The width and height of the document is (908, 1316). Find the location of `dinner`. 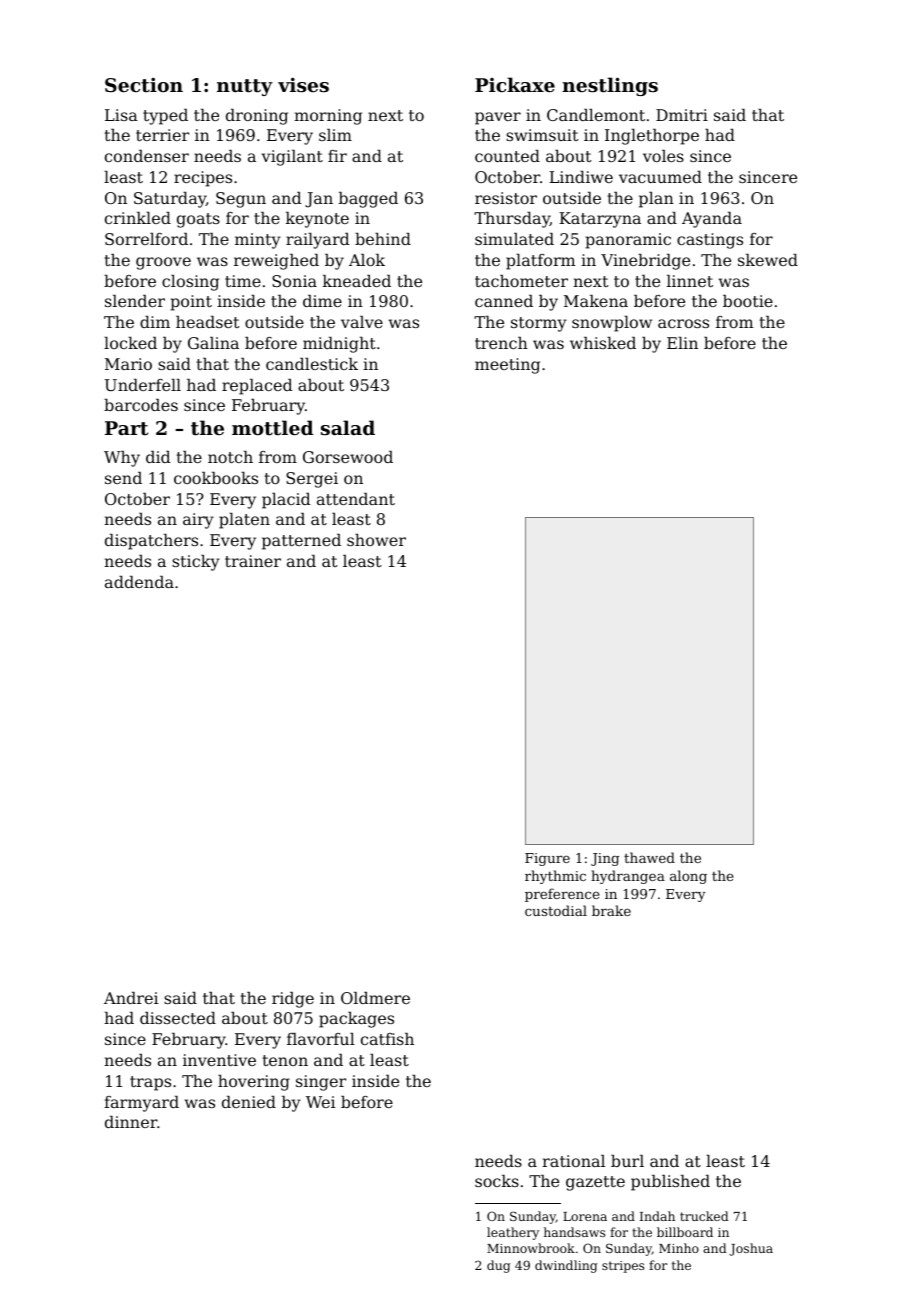

dinner is located at coordinates (131, 1122).
